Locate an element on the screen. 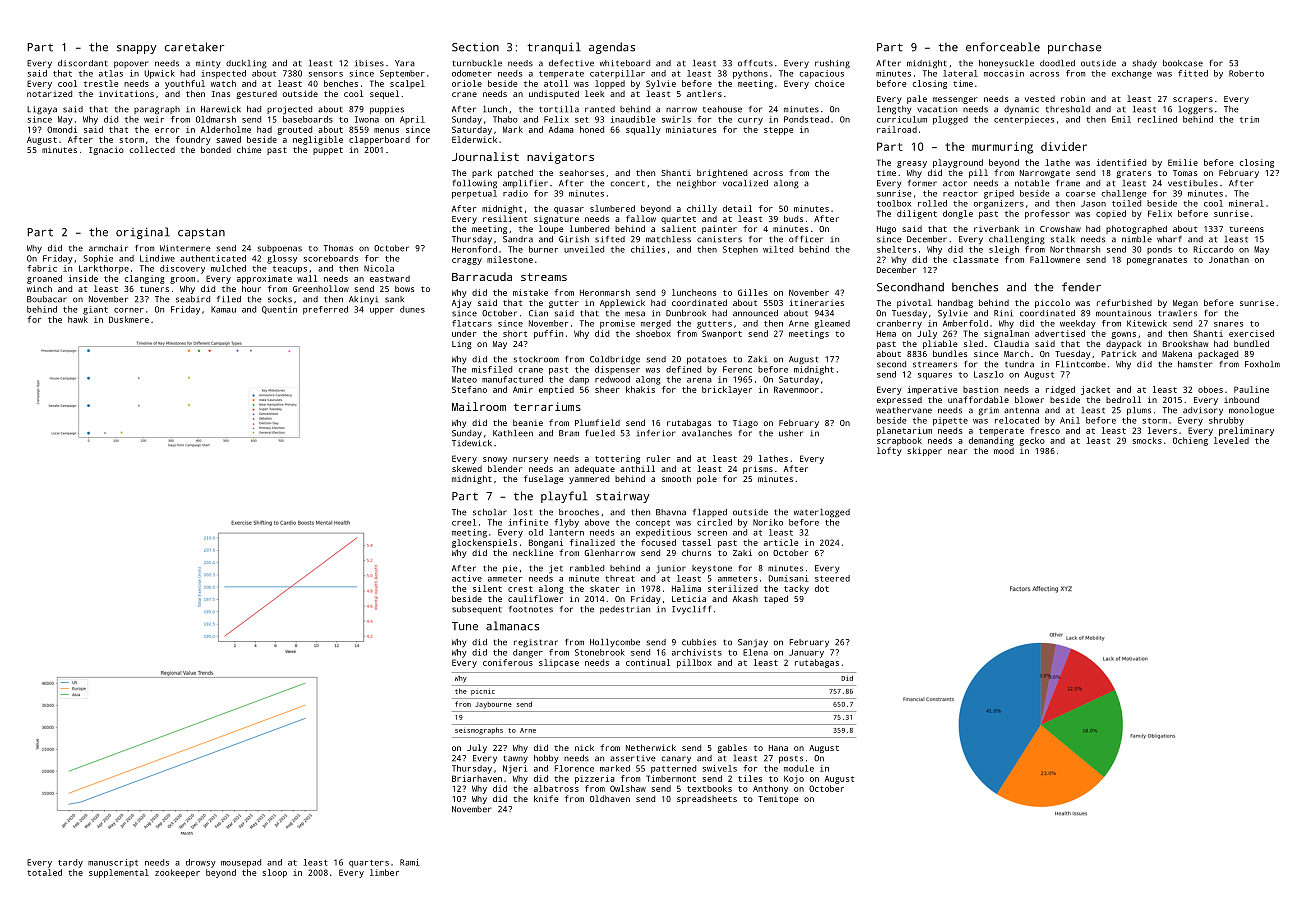 Image resolution: width=1308 pixels, height=924 pixels. snappy is located at coordinates (136, 49).
